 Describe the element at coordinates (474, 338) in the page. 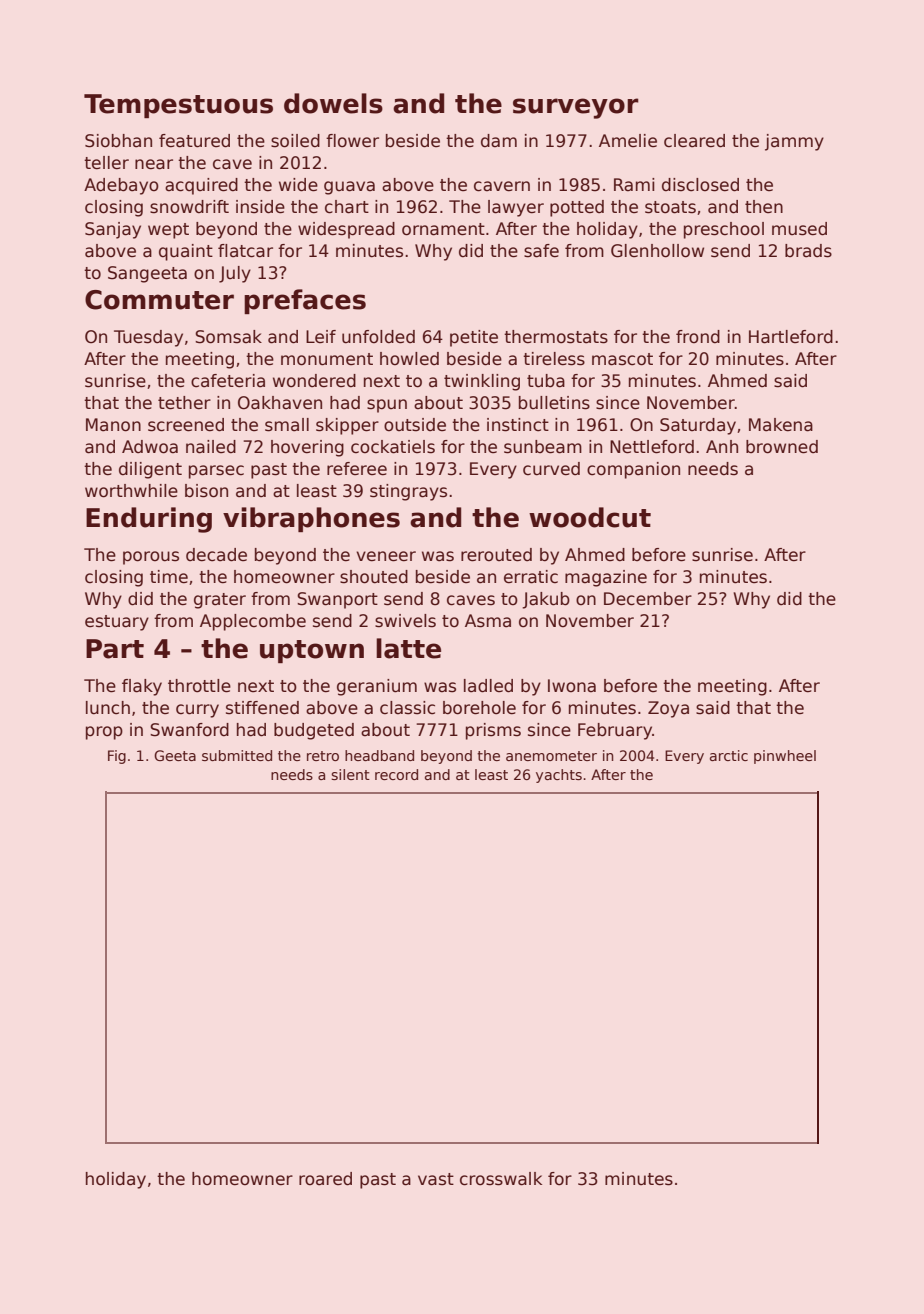

I see `petite` at that location.
